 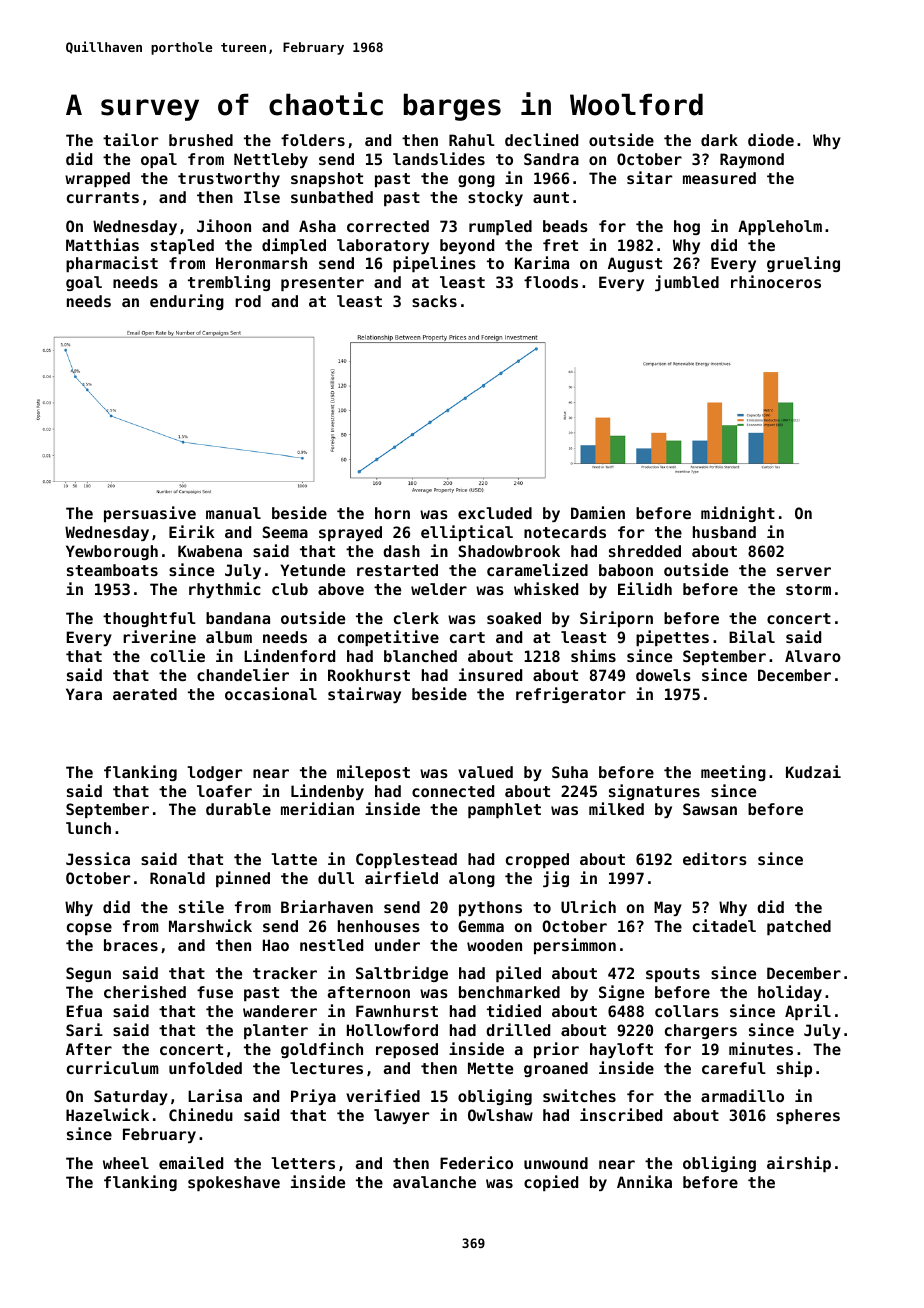 I want to click on midnight, so click(x=738, y=514).
